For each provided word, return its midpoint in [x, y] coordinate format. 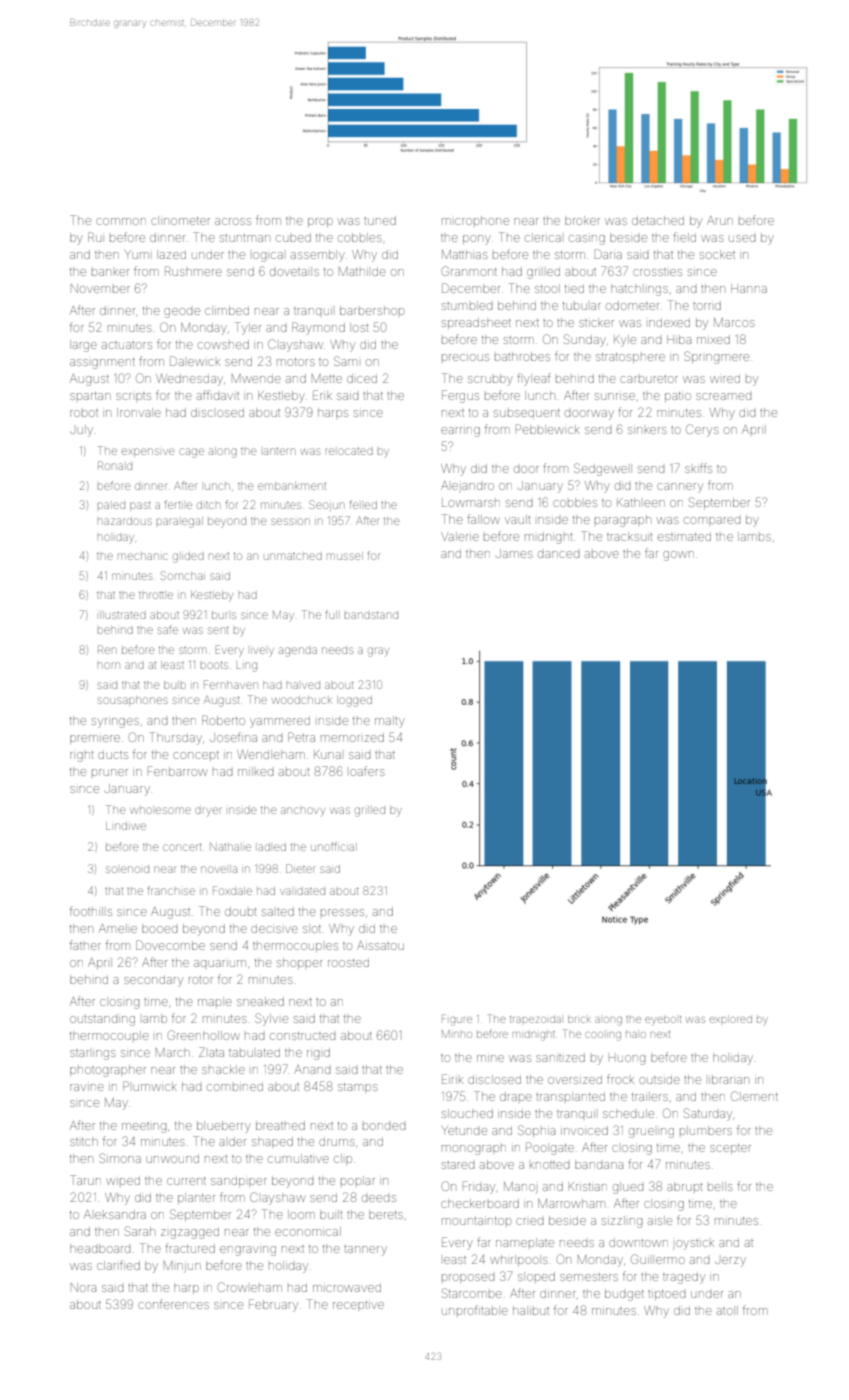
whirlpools [518, 1260]
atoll [727, 1310]
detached [658, 220]
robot [84, 413]
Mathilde [362, 271]
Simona [120, 1158]
